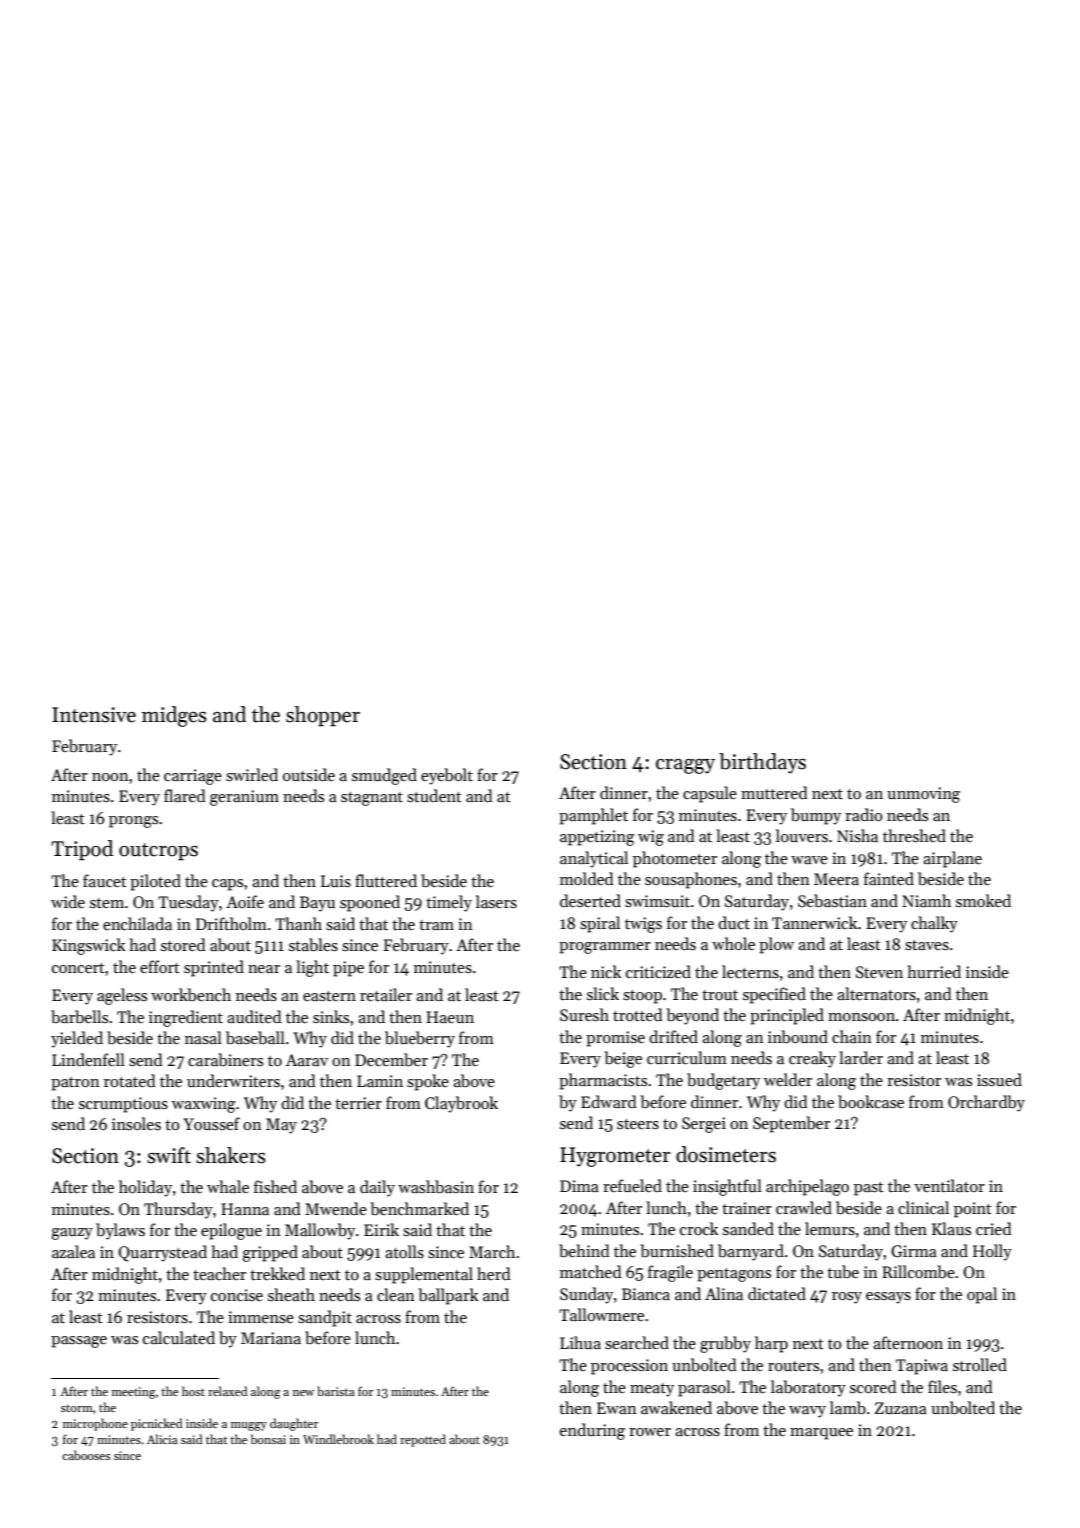 The width and height of the screenshot is (1080, 1528). I want to click on cabooses, so click(86, 1455).
